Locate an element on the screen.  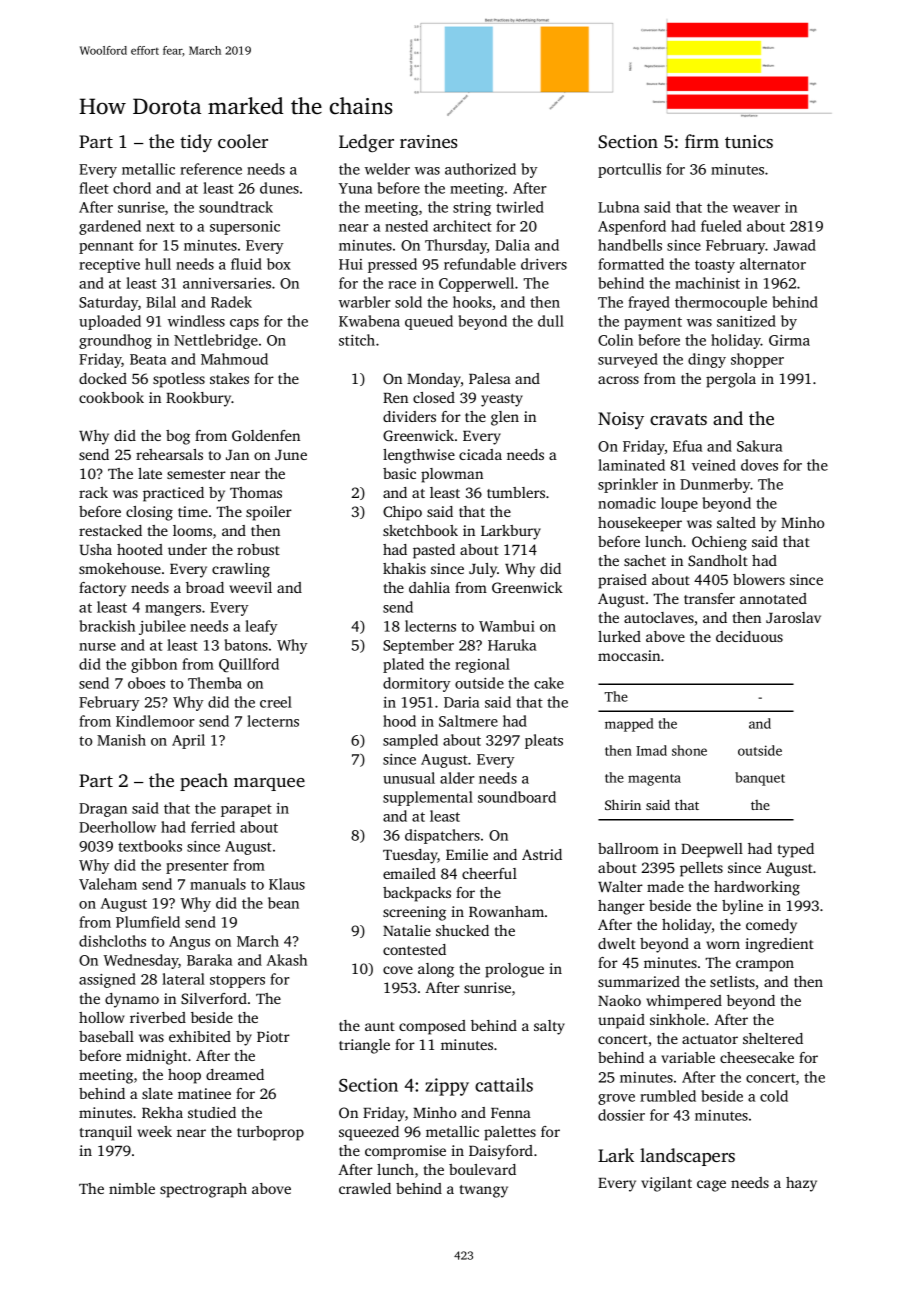
nurse is located at coordinates (97, 647).
